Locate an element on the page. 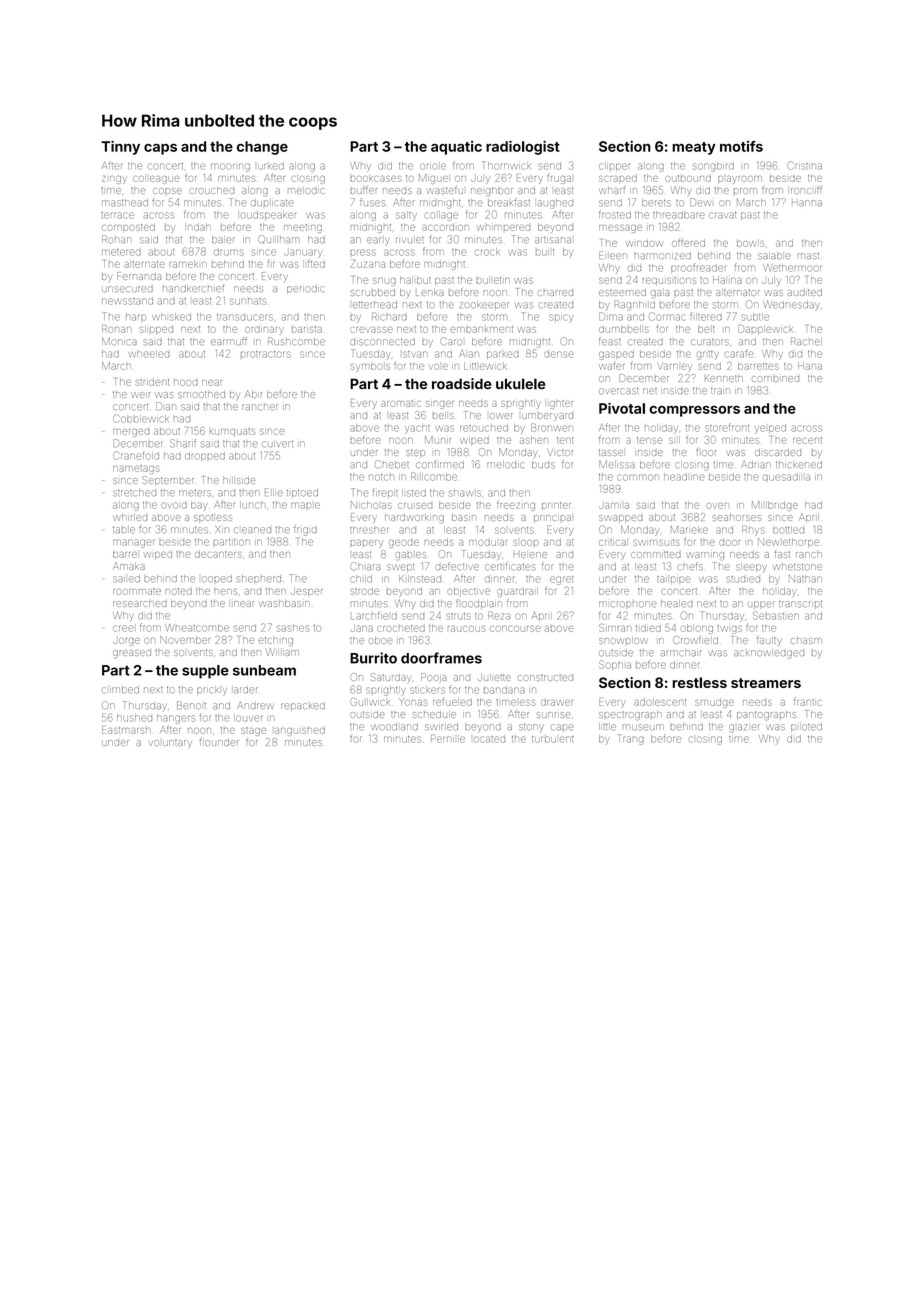 The width and height of the page is (924, 1308). harp is located at coordinates (136, 317).
